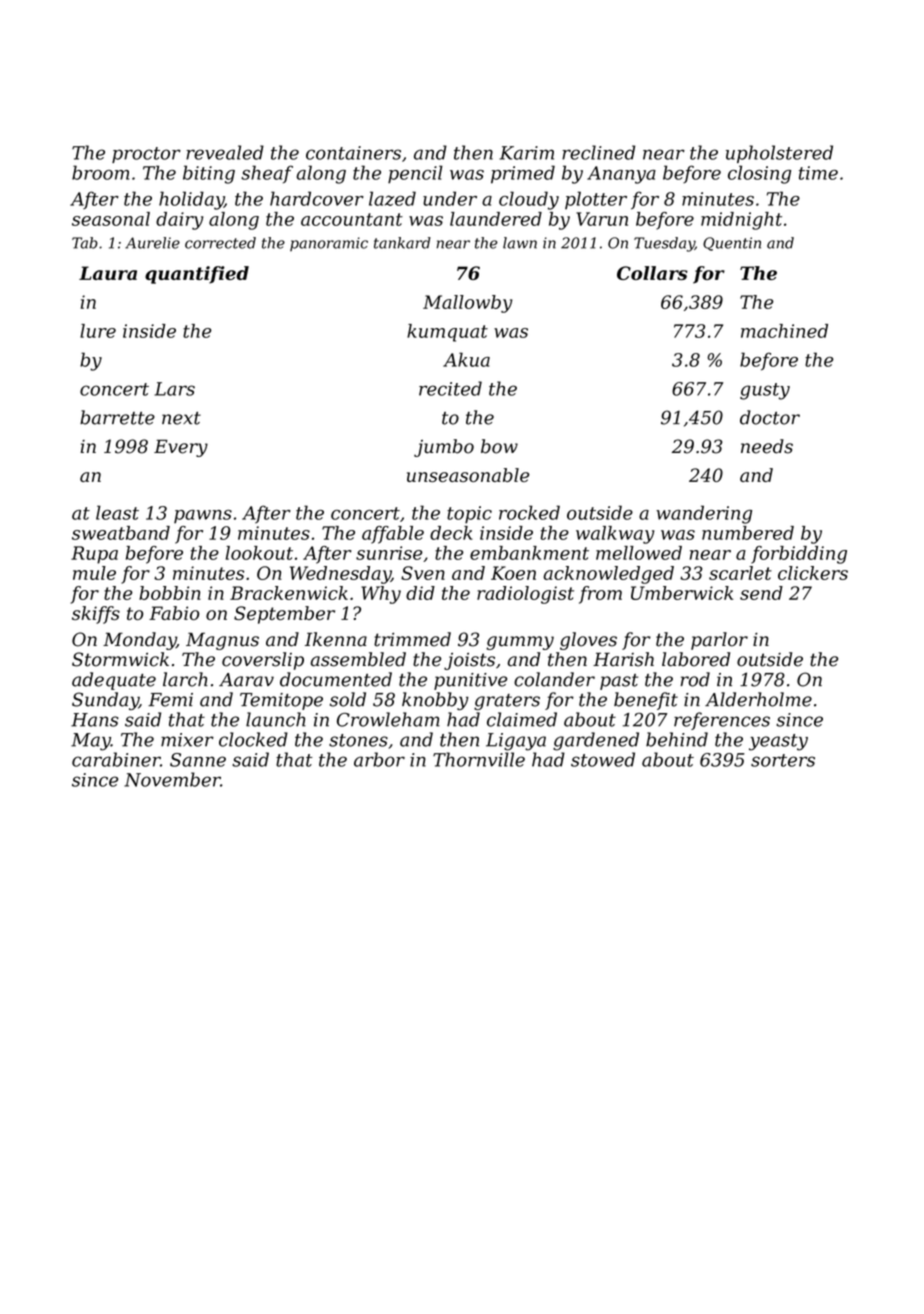 Image resolution: width=924 pixels, height=1314 pixels. I want to click on bow, so click(499, 446).
